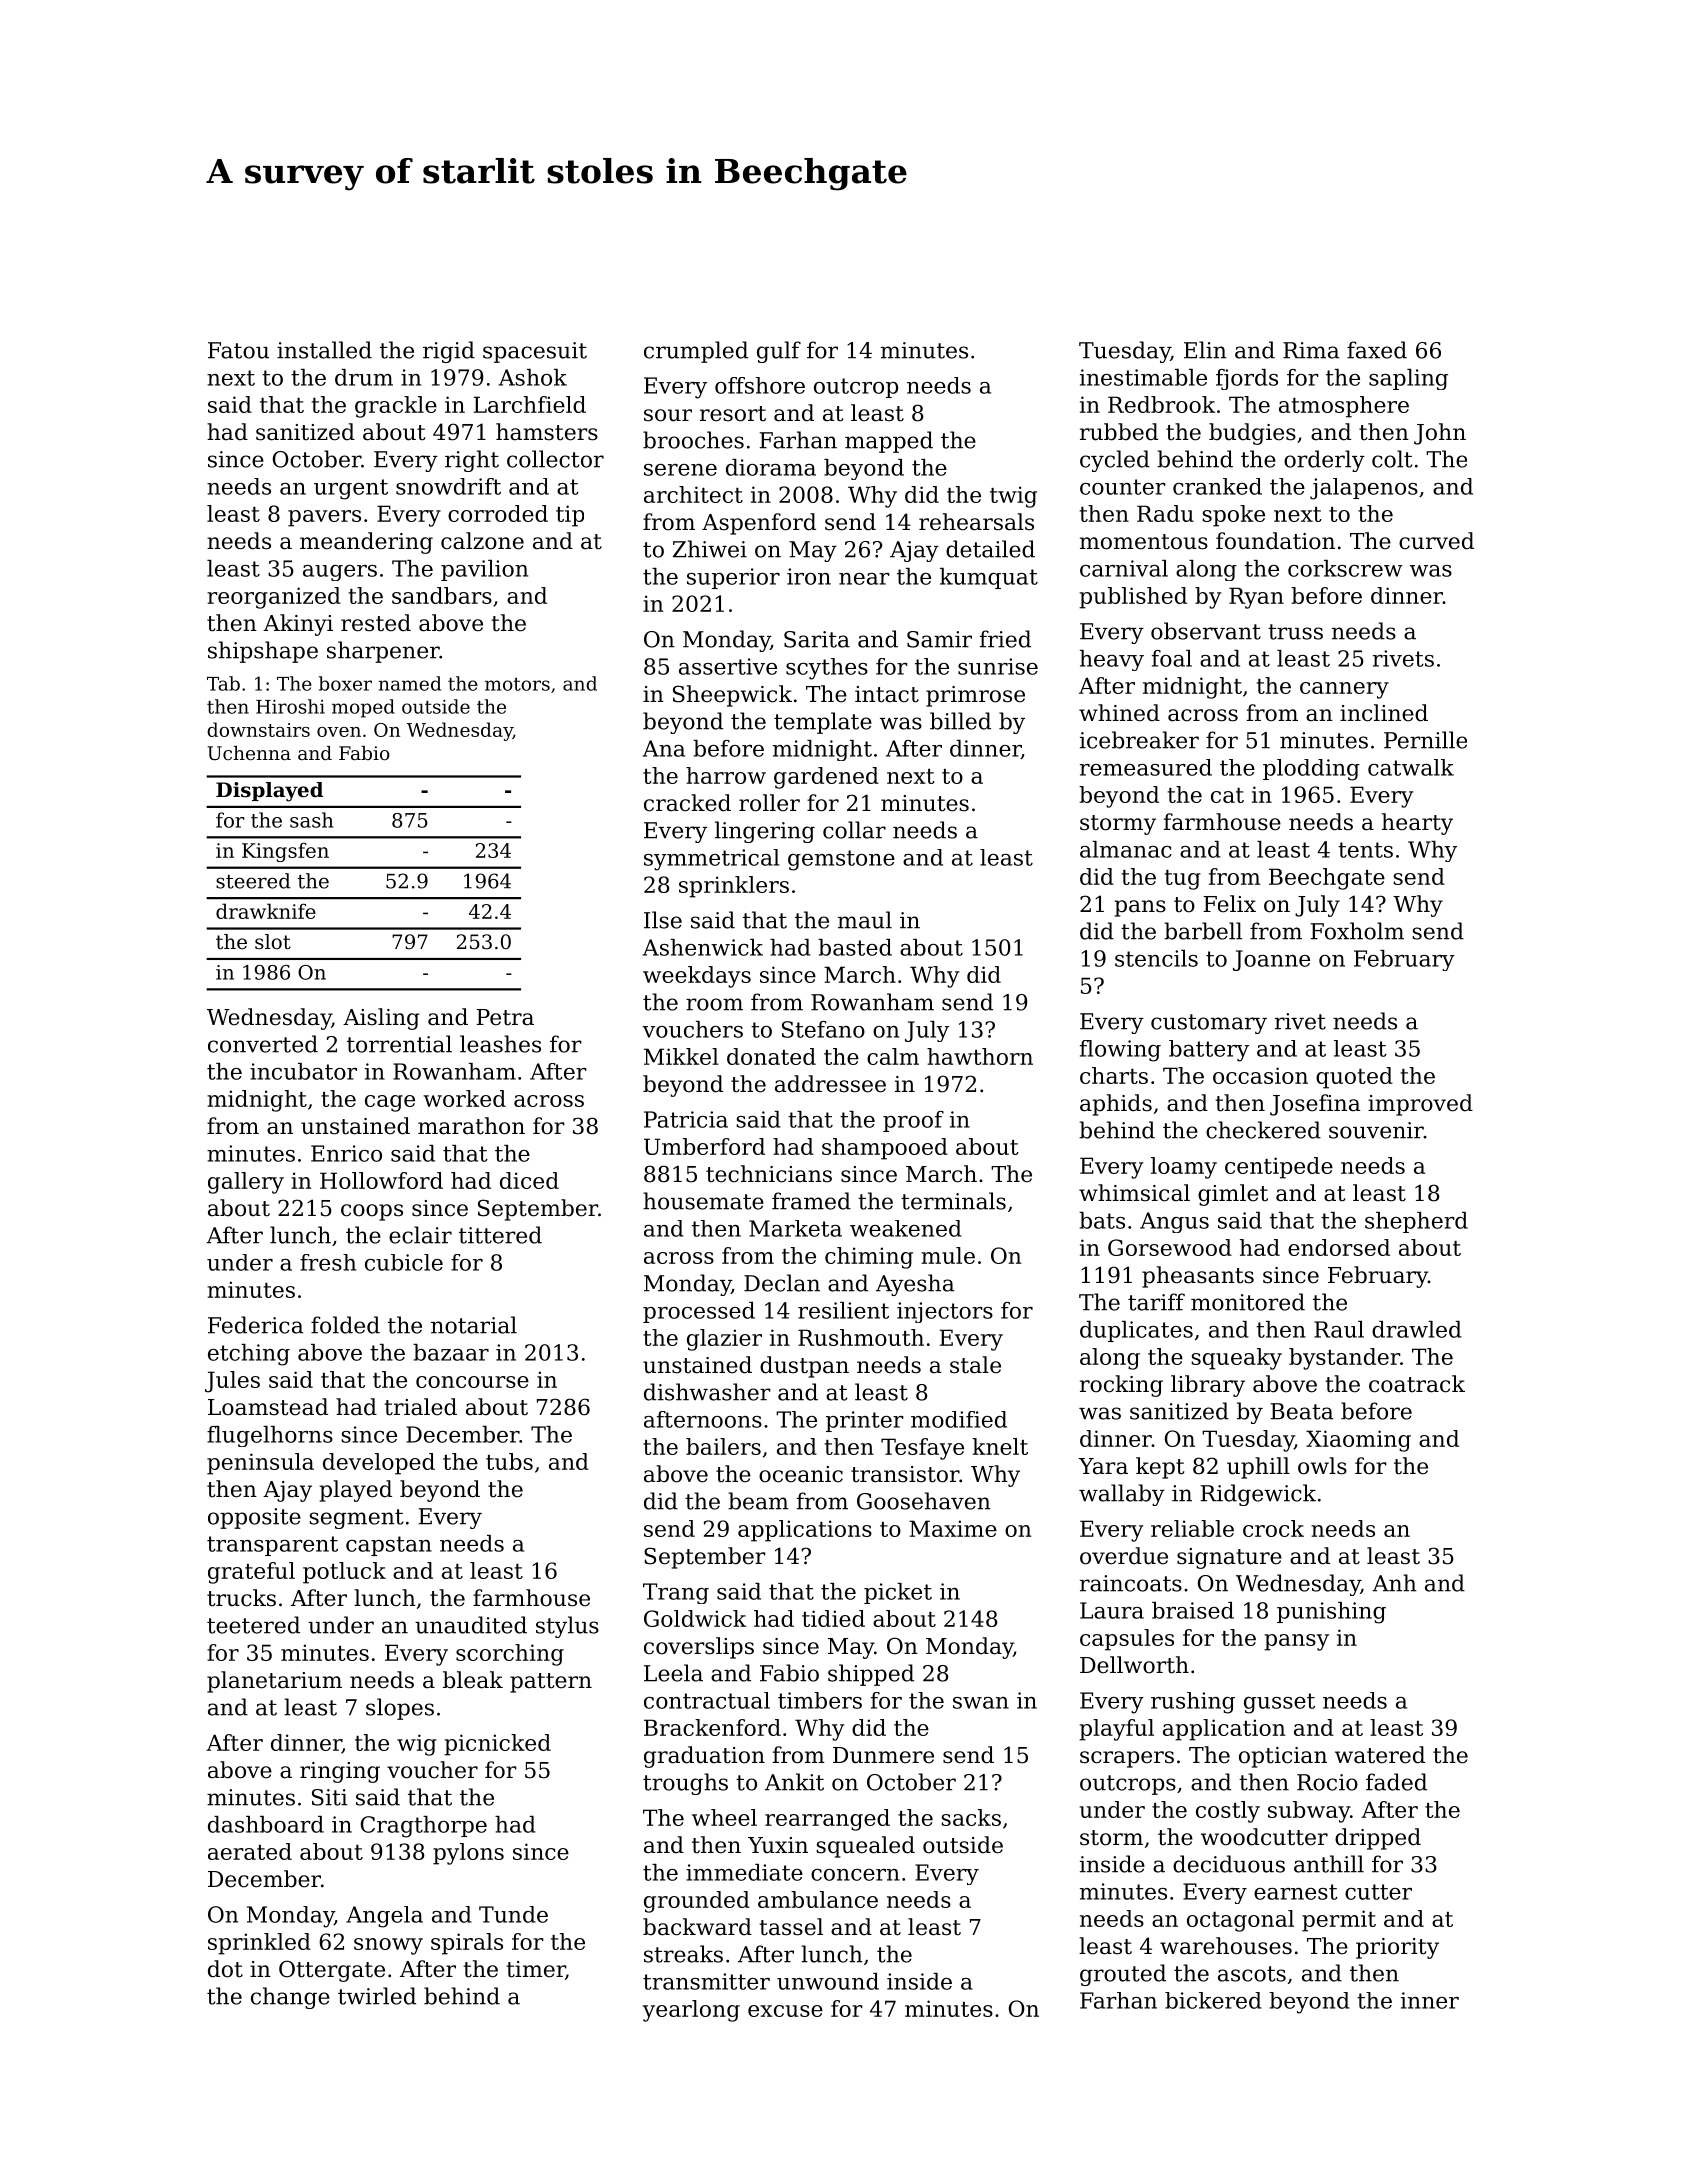 This screenshot has height=2178, width=1683. What do you see at coordinates (254, 1518) in the screenshot?
I see `opposite` at bounding box center [254, 1518].
